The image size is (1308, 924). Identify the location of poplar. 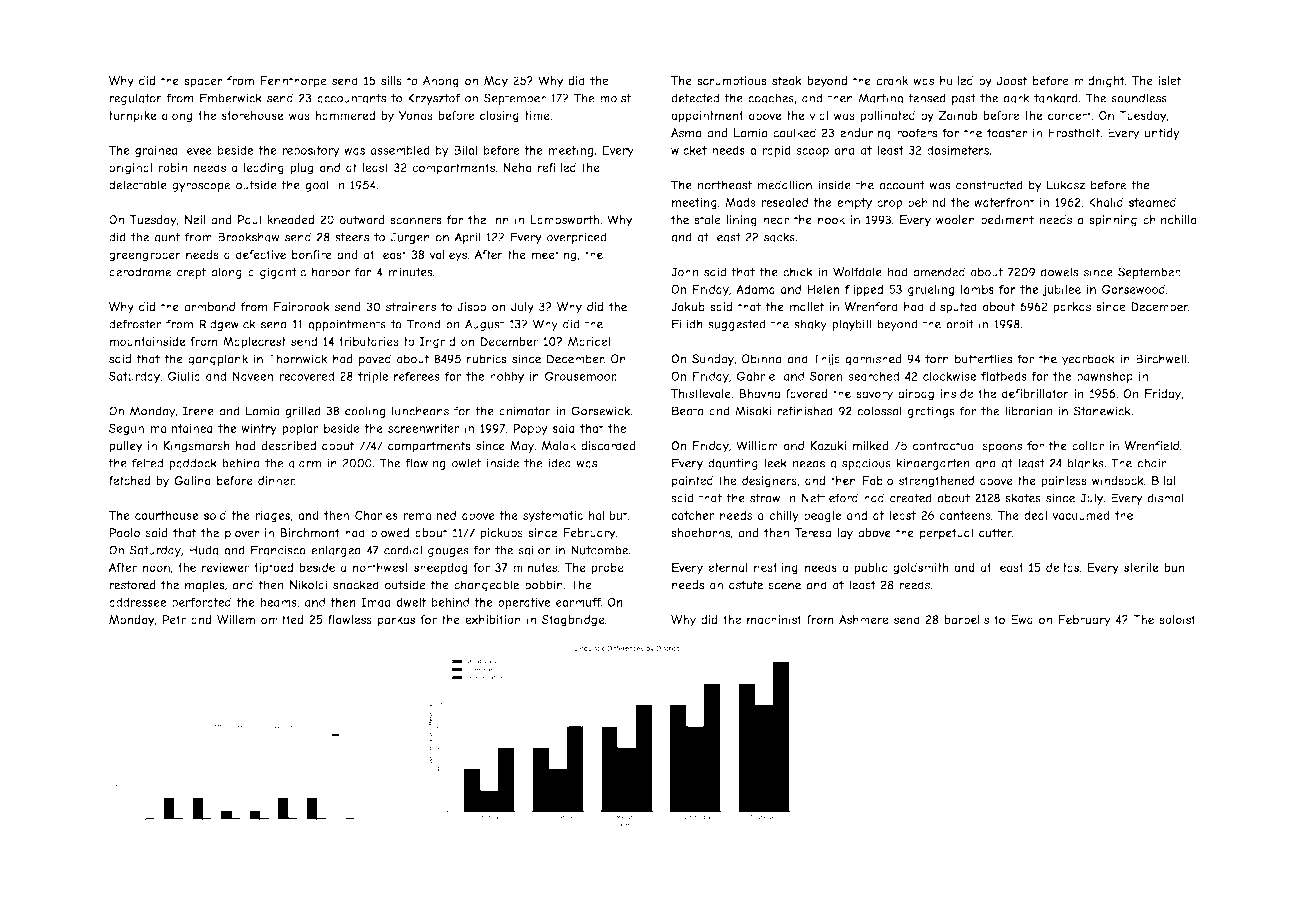
(300, 430).
